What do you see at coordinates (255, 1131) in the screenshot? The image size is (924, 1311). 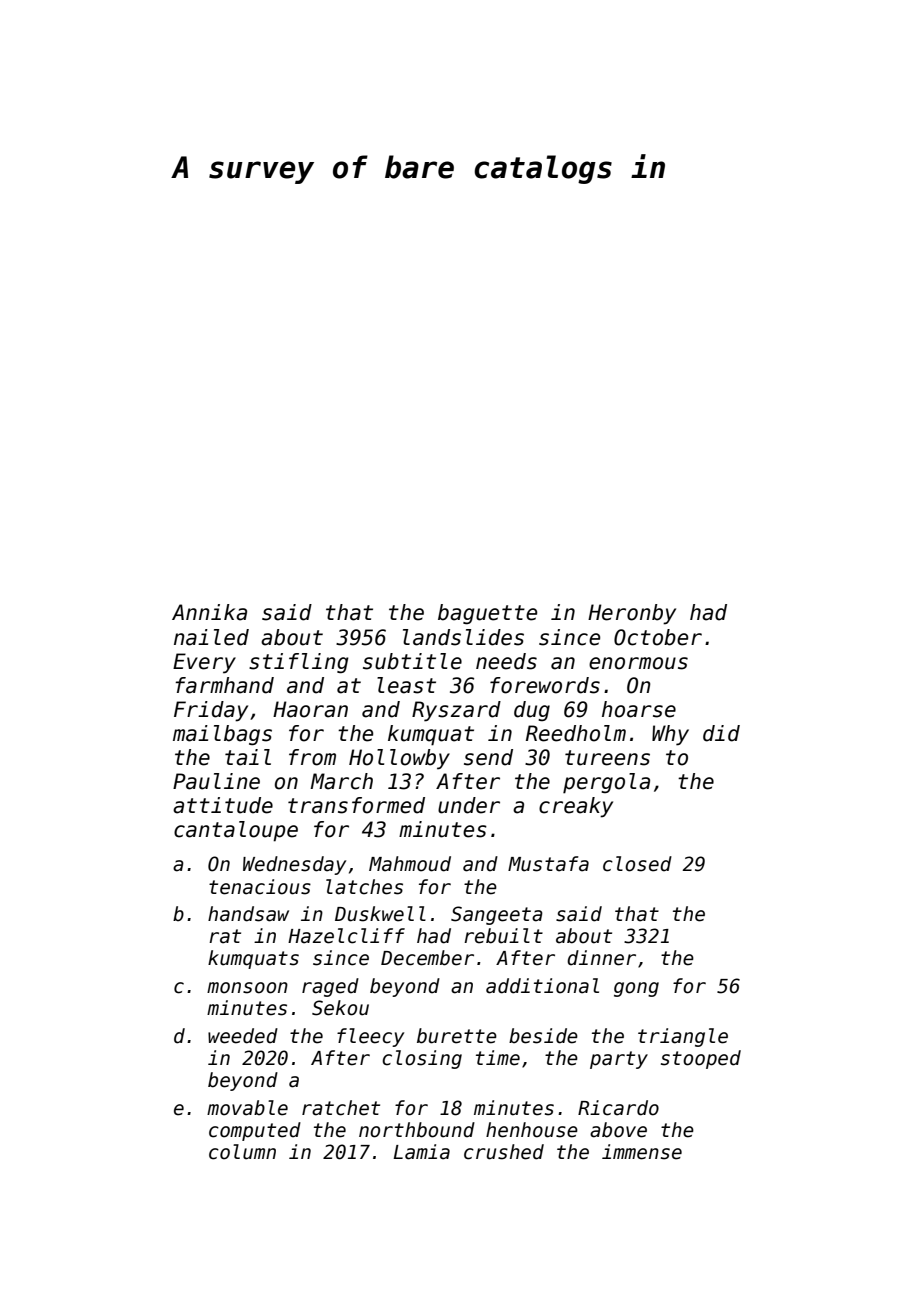 I see `computed` at bounding box center [255, 1131].
